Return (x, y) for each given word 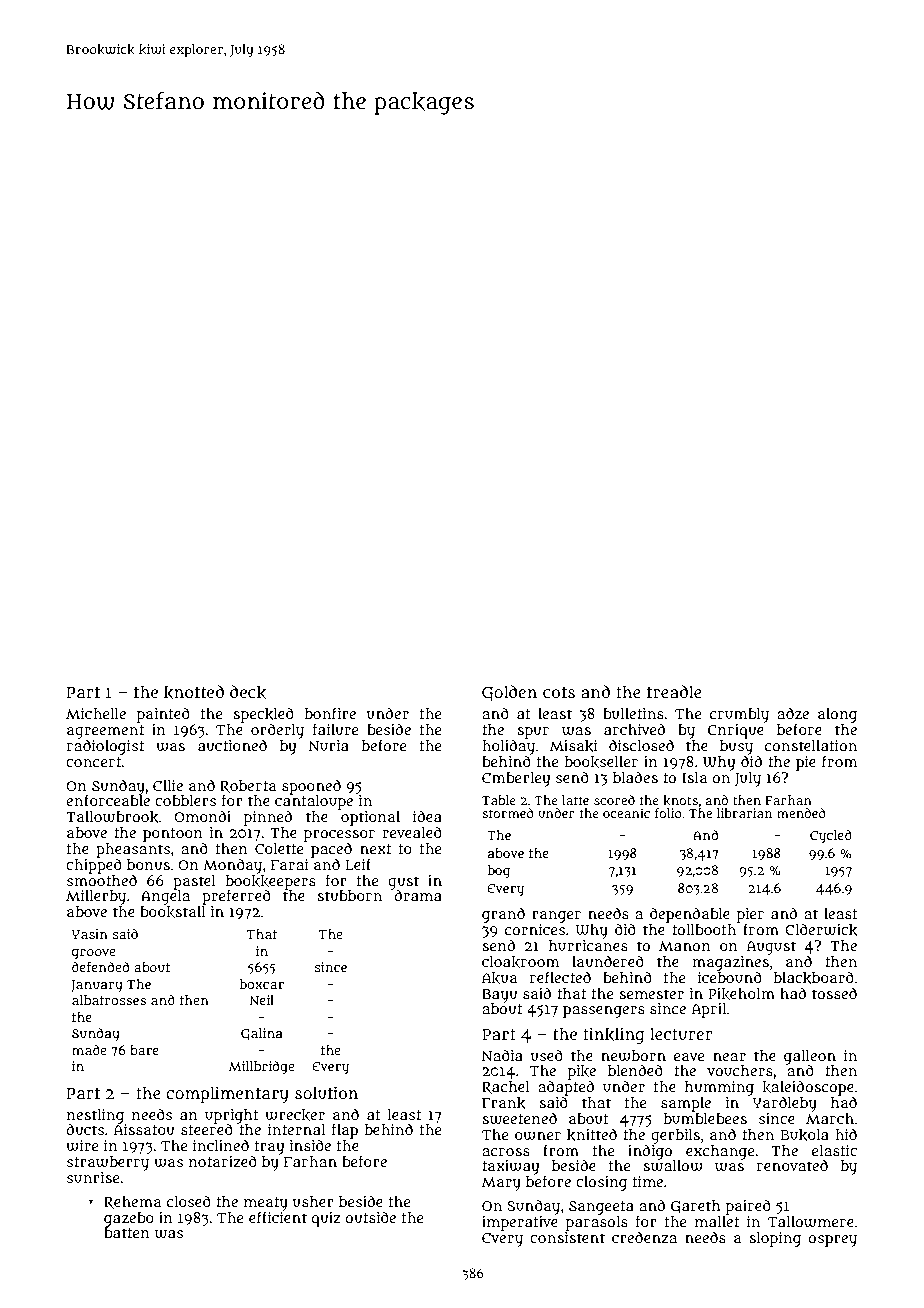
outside (370, 1217)
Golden (509, 693)
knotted (194, 692)
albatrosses (109, 1000)
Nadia (502, 1055)
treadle (674, 691)
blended (635, 1070)
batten (127, 1232)
